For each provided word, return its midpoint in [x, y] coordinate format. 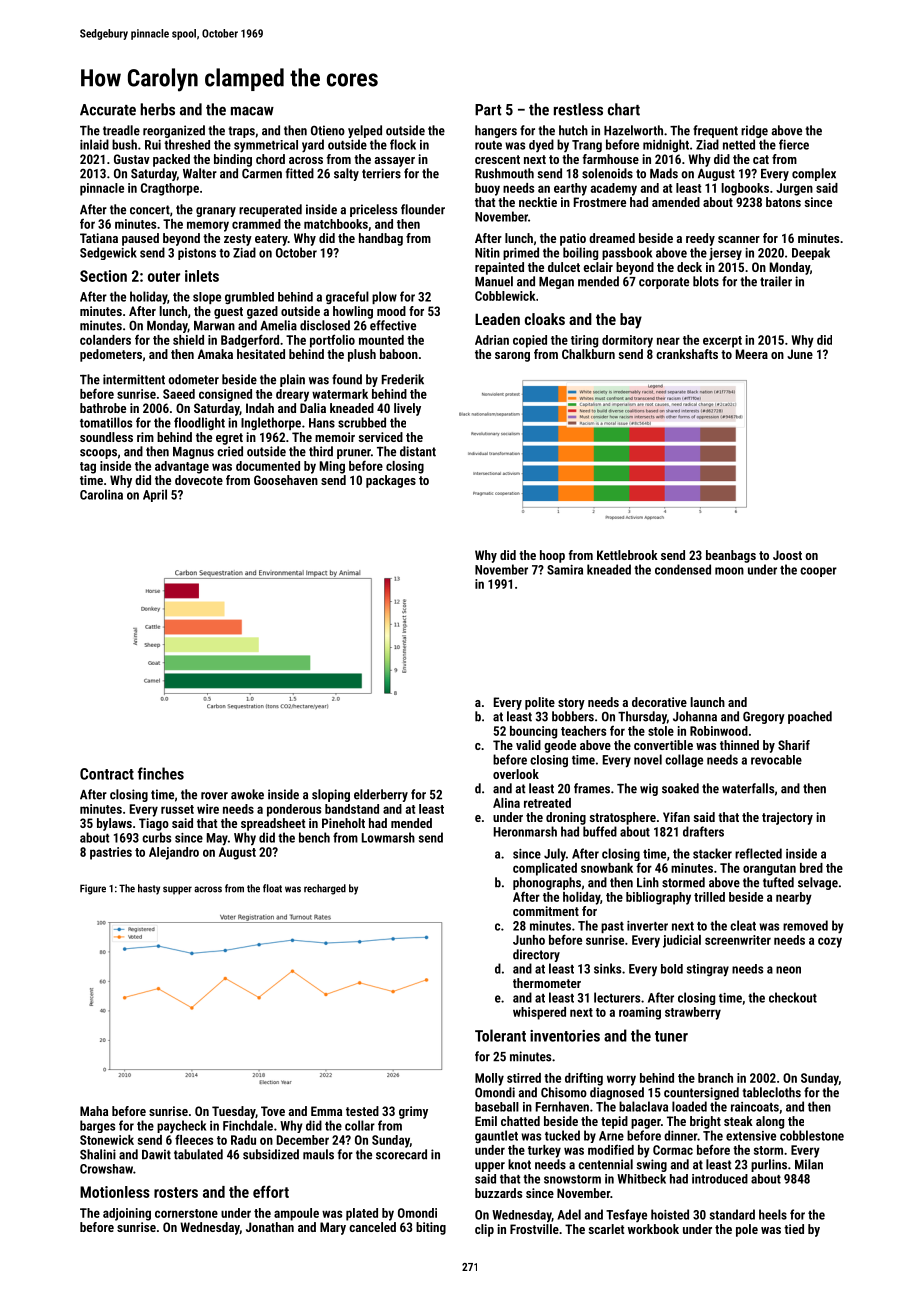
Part [488, 110]
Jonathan [270, 1227]
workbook [653, 1229]
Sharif [794, 745]
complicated [545, 869]
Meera [752, 354]
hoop [552, 556]
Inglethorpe [271, 423]
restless [578, 109]
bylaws [114, 824]
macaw [252, 111]
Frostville [534, 1229]
